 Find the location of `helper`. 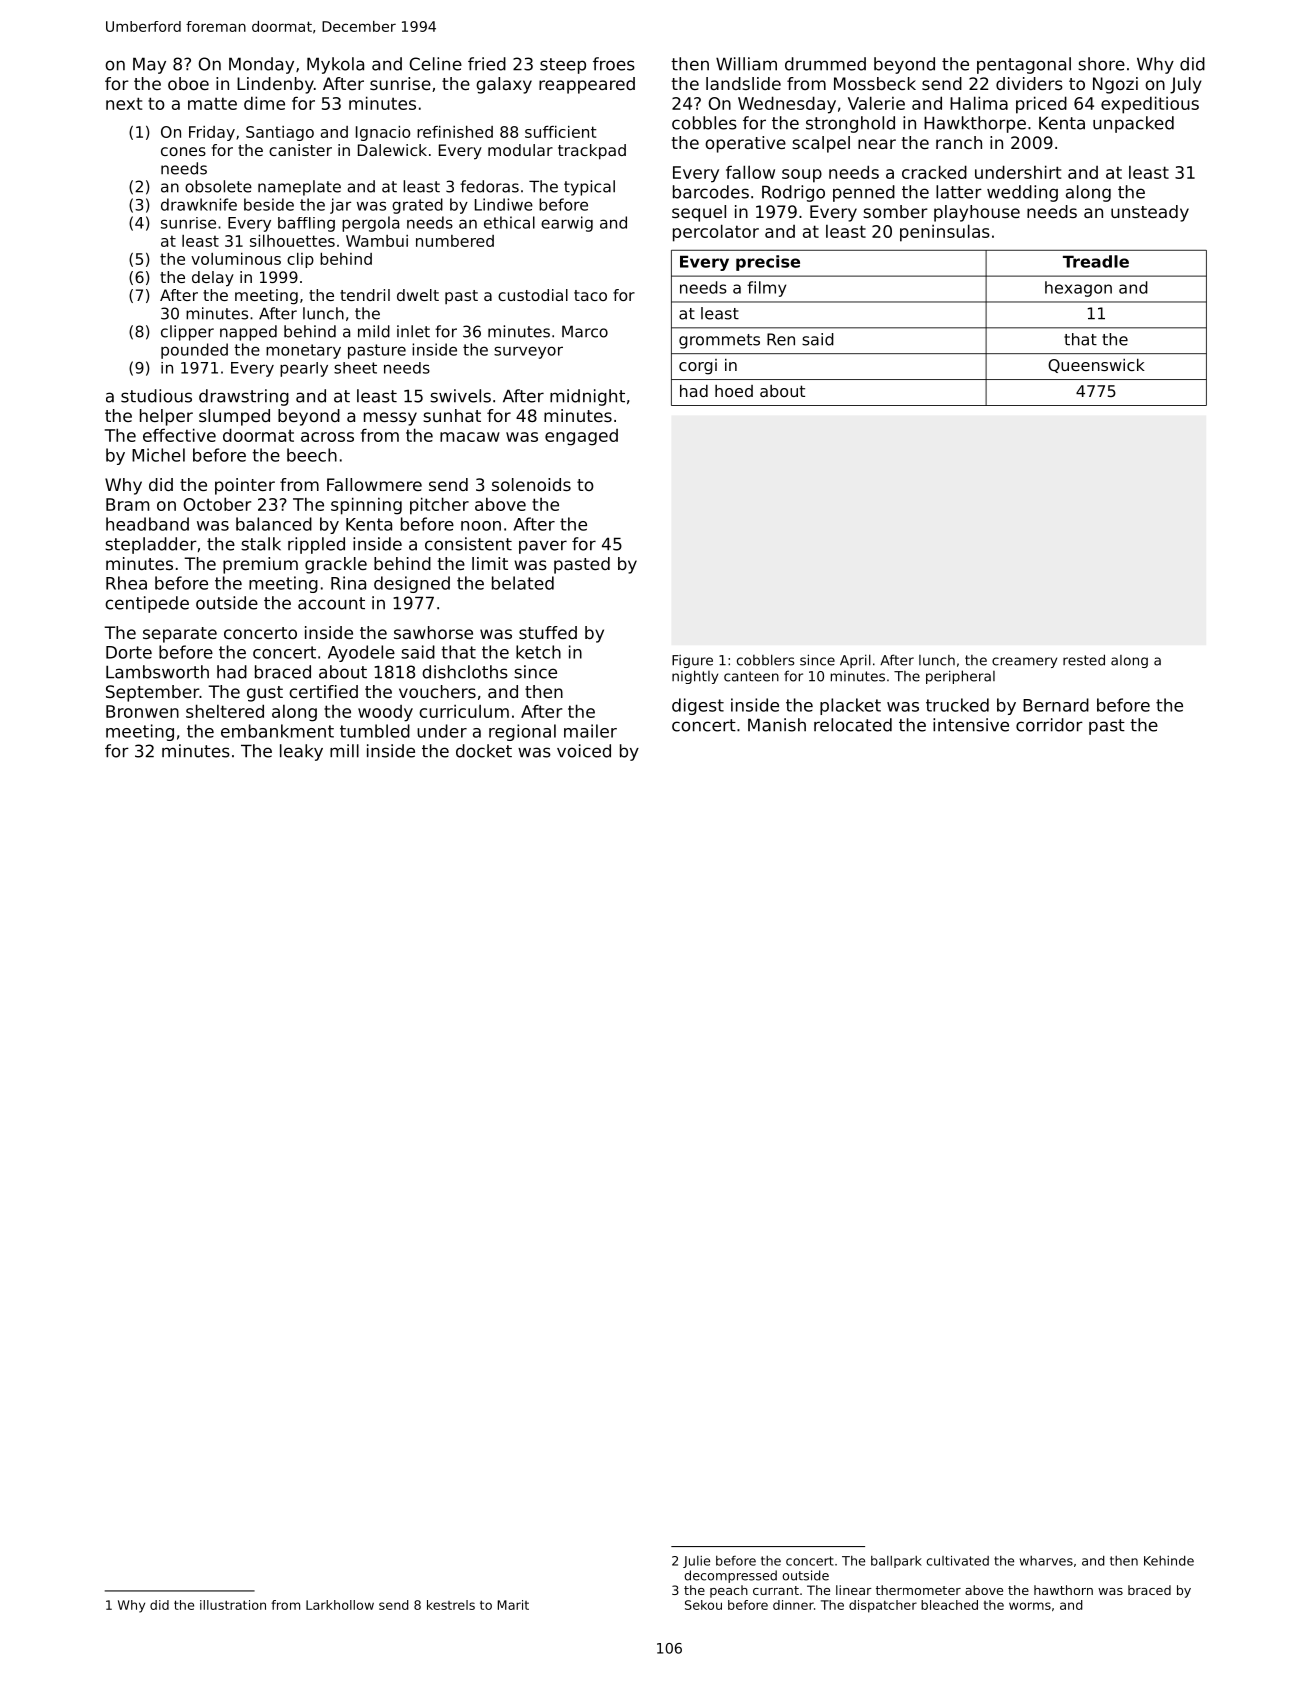

helper is located at coordinates (166, 417).
